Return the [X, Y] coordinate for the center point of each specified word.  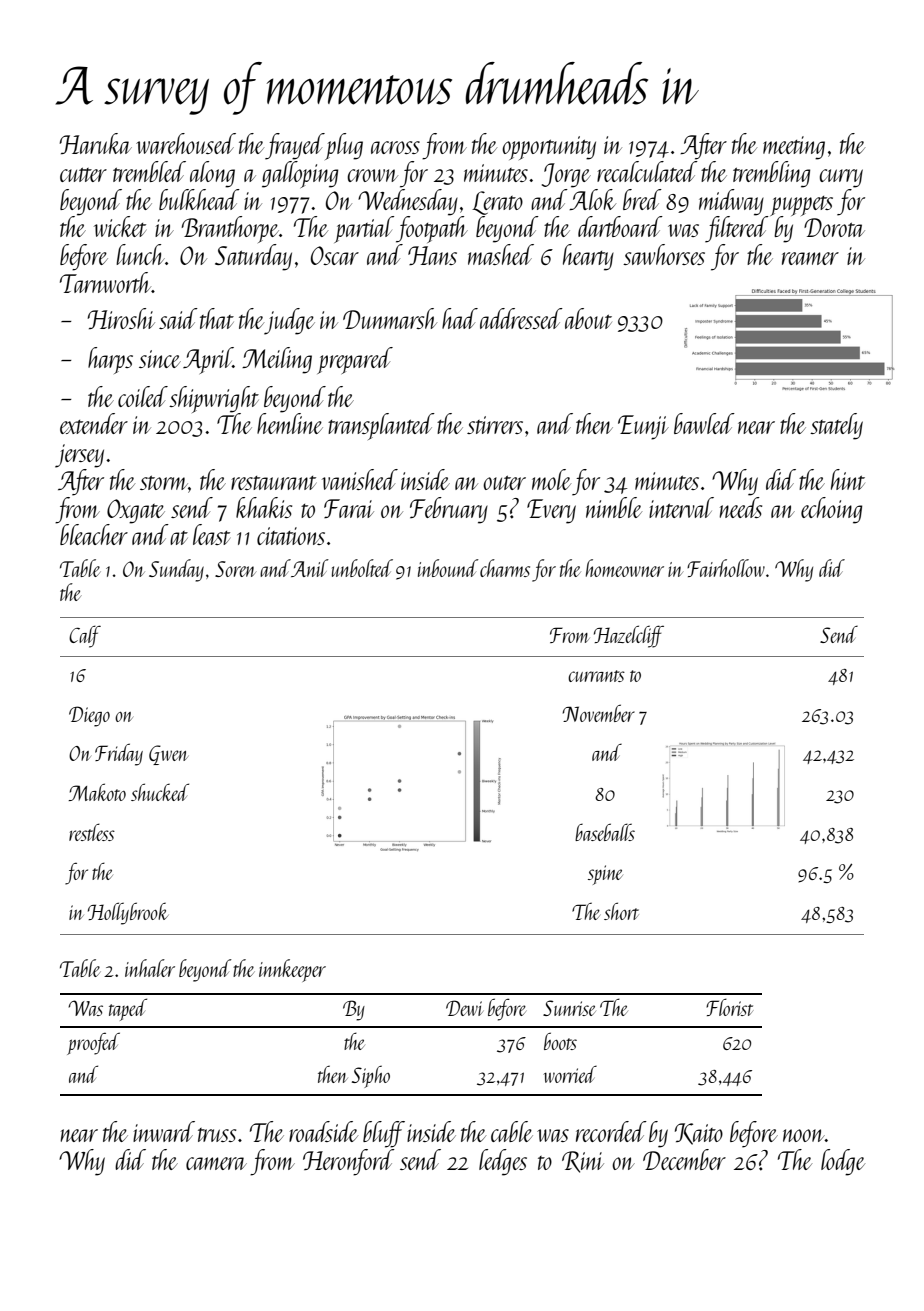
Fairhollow [726, 568]
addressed [521, 318]
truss [217, 1135]
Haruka [96, 143]
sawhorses [664, 254]
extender [94, 423]
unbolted [362, 568]
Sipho [371, 1077]
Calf [85, 636]
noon [804, 1135]
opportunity [549, 148]
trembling [771, 174]
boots [560, 1041]
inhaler [150, 968]
